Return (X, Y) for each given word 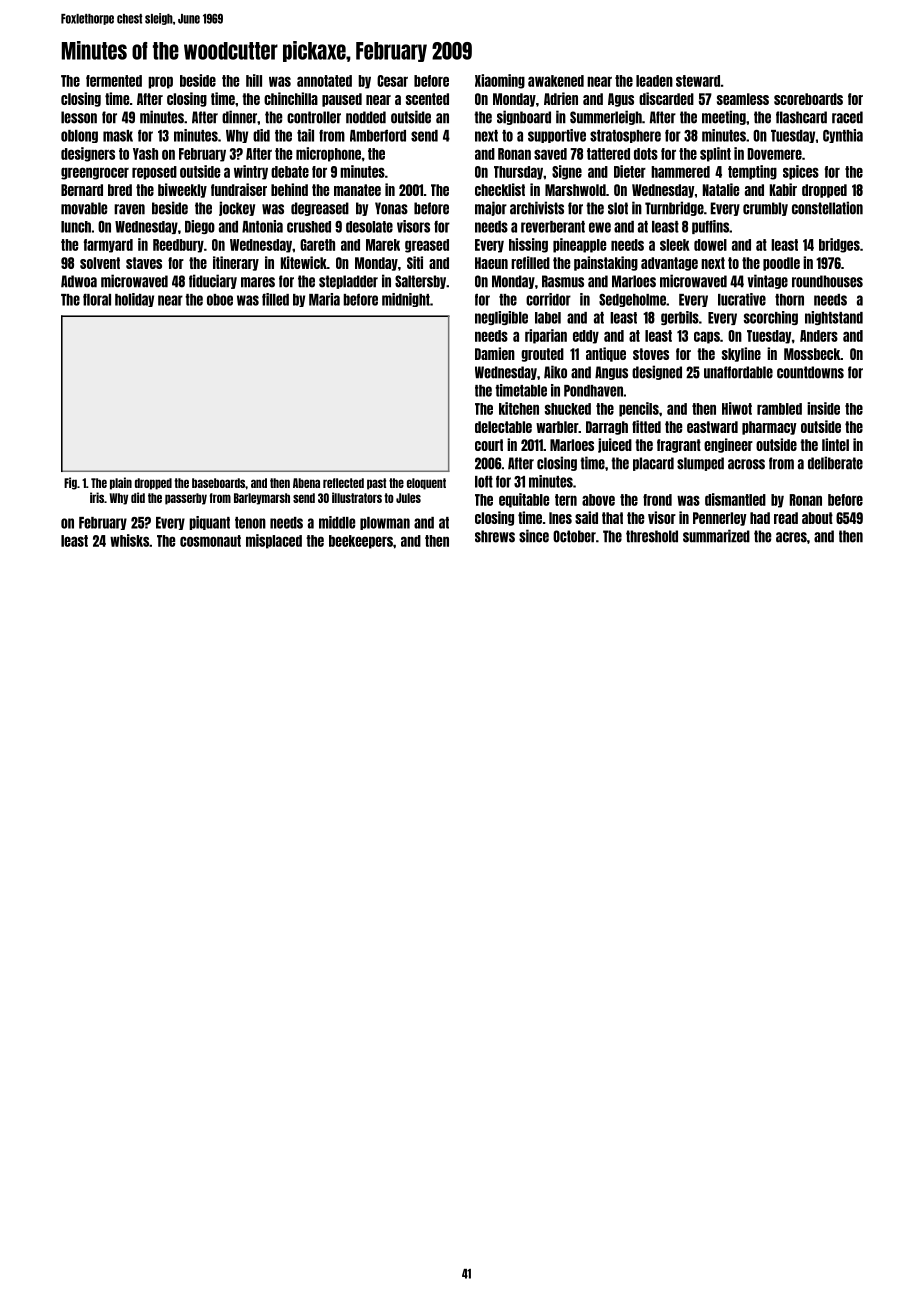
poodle (781, 264)
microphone (328, 154)
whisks (129, 540)
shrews (495, 536)
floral (97, 299)
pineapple (579, 245)
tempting (752, 172)
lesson (79, 117)
